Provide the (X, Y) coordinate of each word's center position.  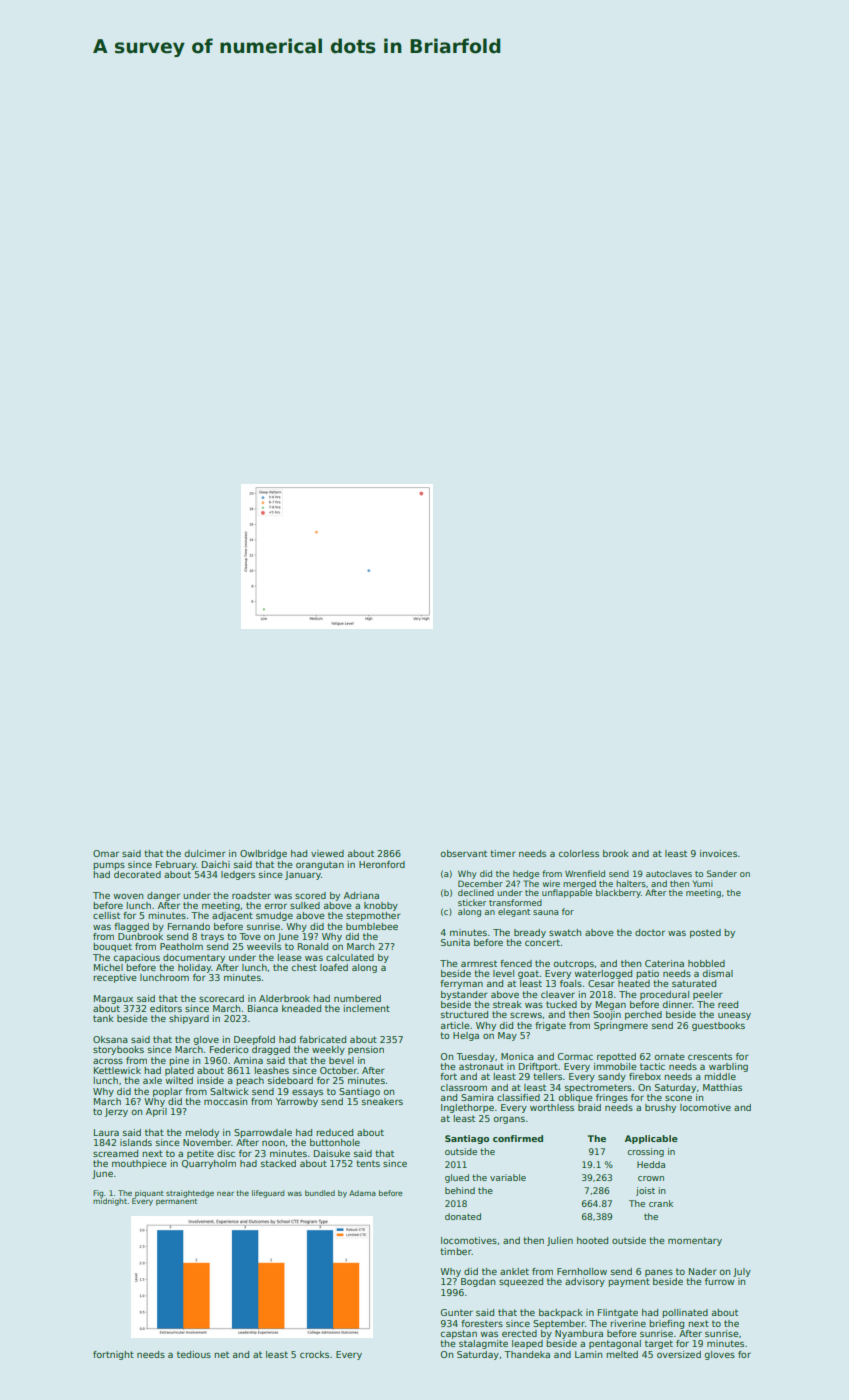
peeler (708, 995)
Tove (250, 936)
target (659, 1344)
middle (720, 1076)
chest (304, 967)
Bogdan (478, 1282)
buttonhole (335, 1142)
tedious (194, 1354)
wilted (179, 1080)
